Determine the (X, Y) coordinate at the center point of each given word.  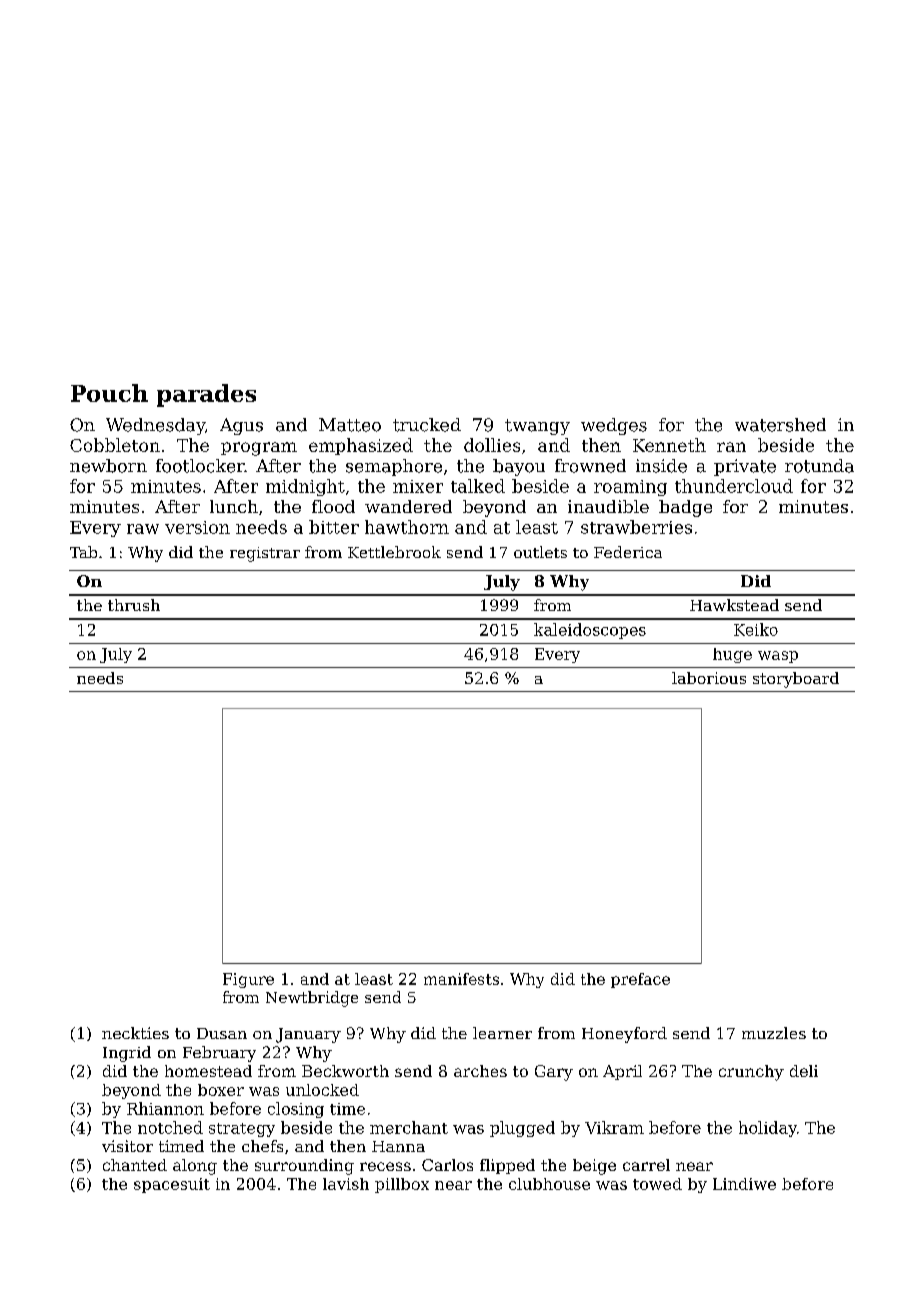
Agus (241, 426)
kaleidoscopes (590, 631)
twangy (537, 427)
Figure (248, 980)
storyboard (796, 680)
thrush (134, 605)
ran (731, 447)
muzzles (774, 1033)
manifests (461, 979)
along (195, 1167)
